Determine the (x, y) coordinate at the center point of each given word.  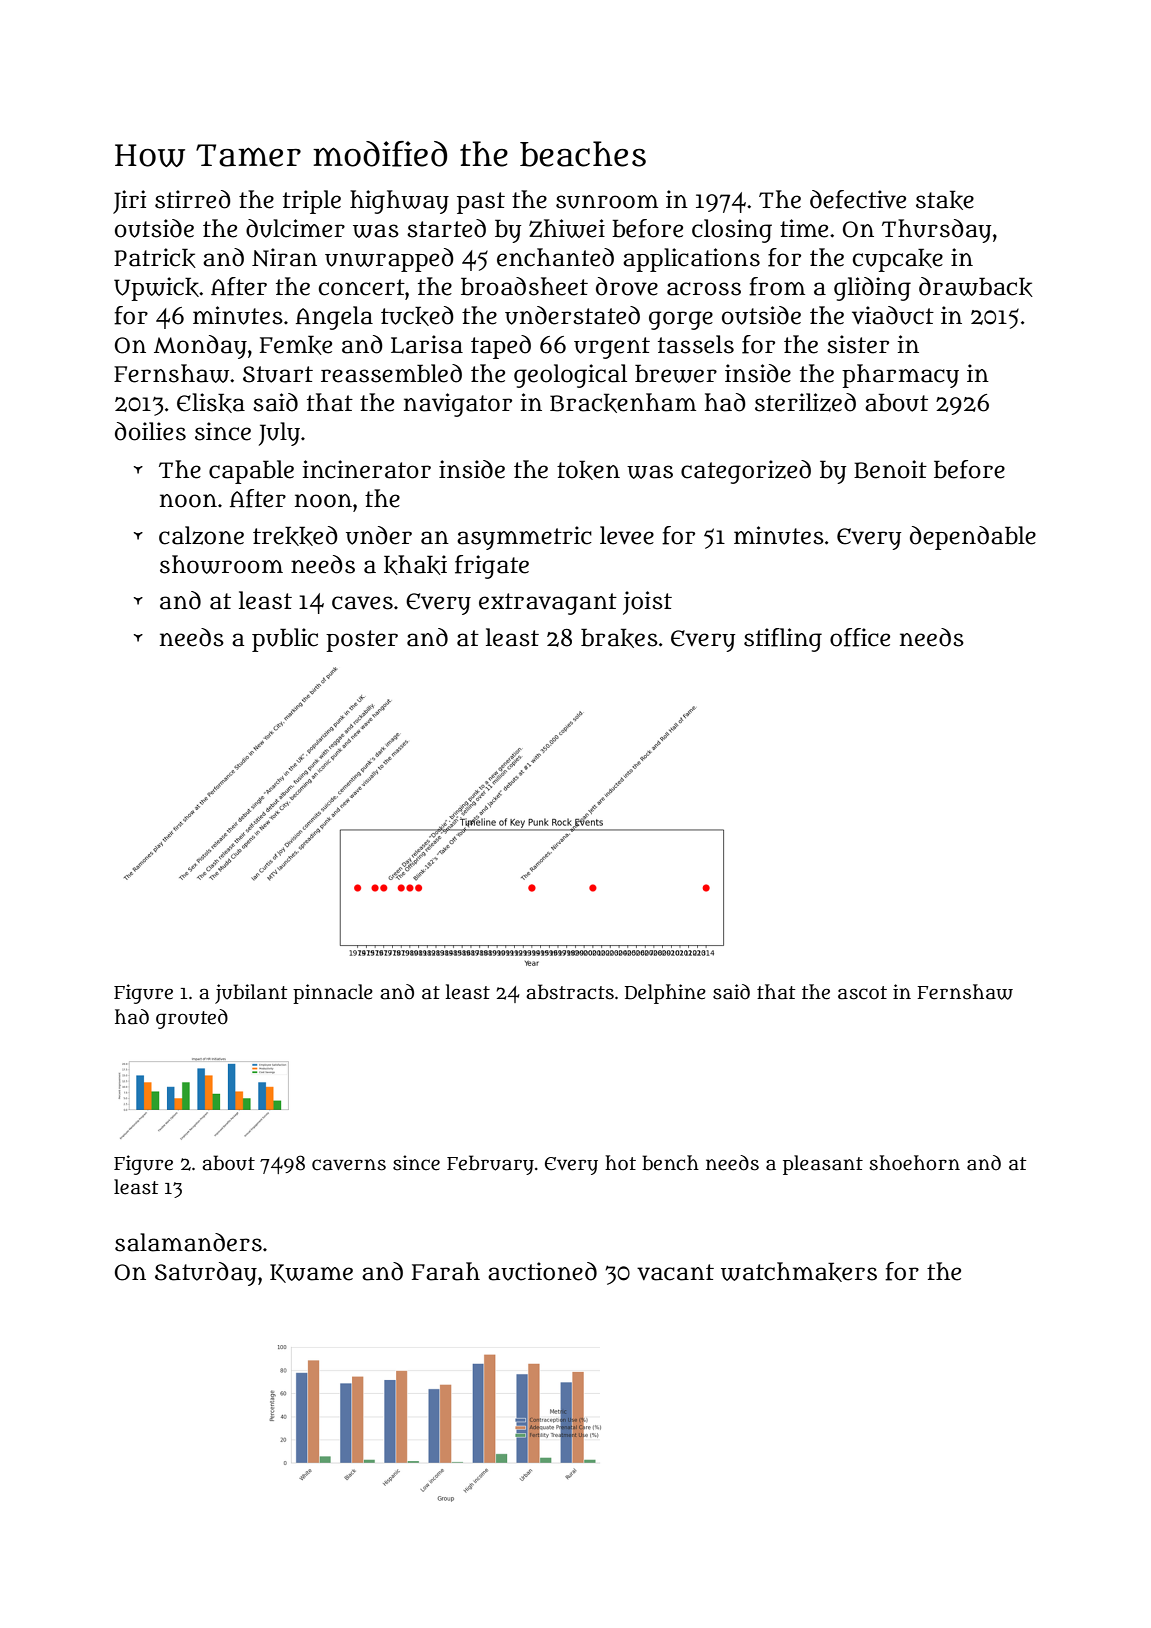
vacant (675, 1272)
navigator (458, 405)
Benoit (890, 469)
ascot (862, 993)
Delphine (665, 994)
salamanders (188, 1242)
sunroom (607, 202)
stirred (193, 199)
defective (858, 199)
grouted (192, 1019)
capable (251, 472)
